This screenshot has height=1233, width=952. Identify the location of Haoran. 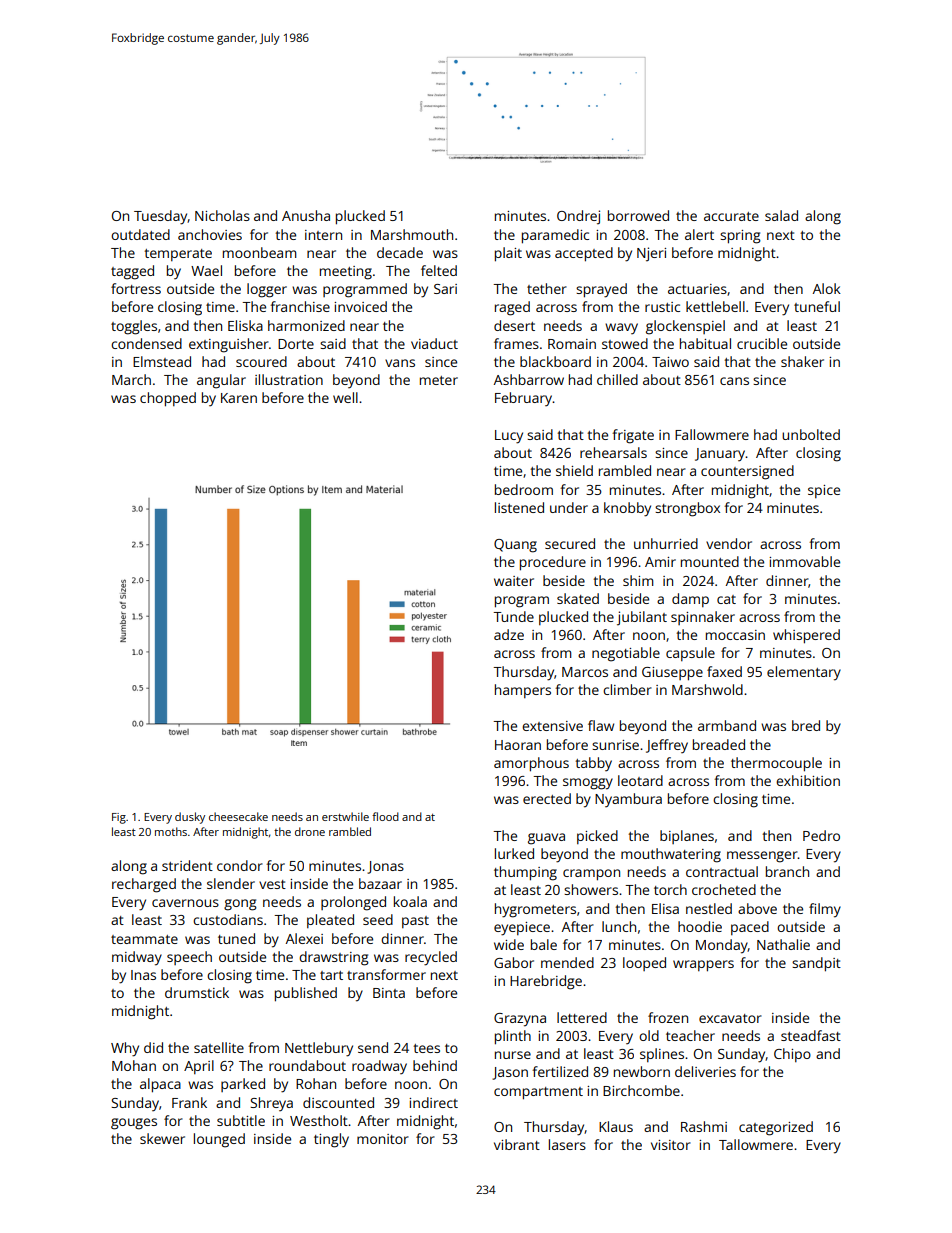
(518, 745).
